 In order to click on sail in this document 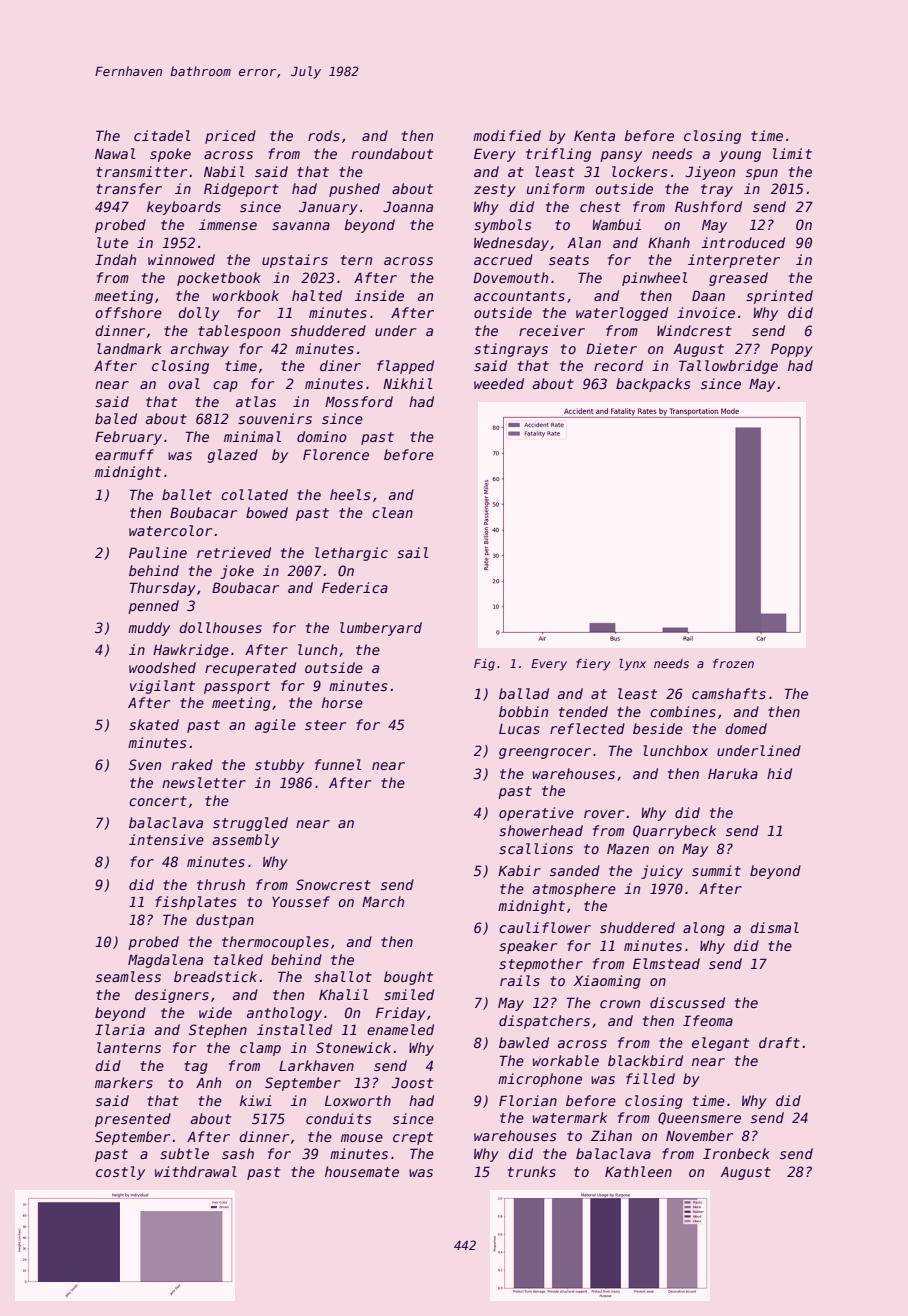, I will do `click(413, 552)`.
